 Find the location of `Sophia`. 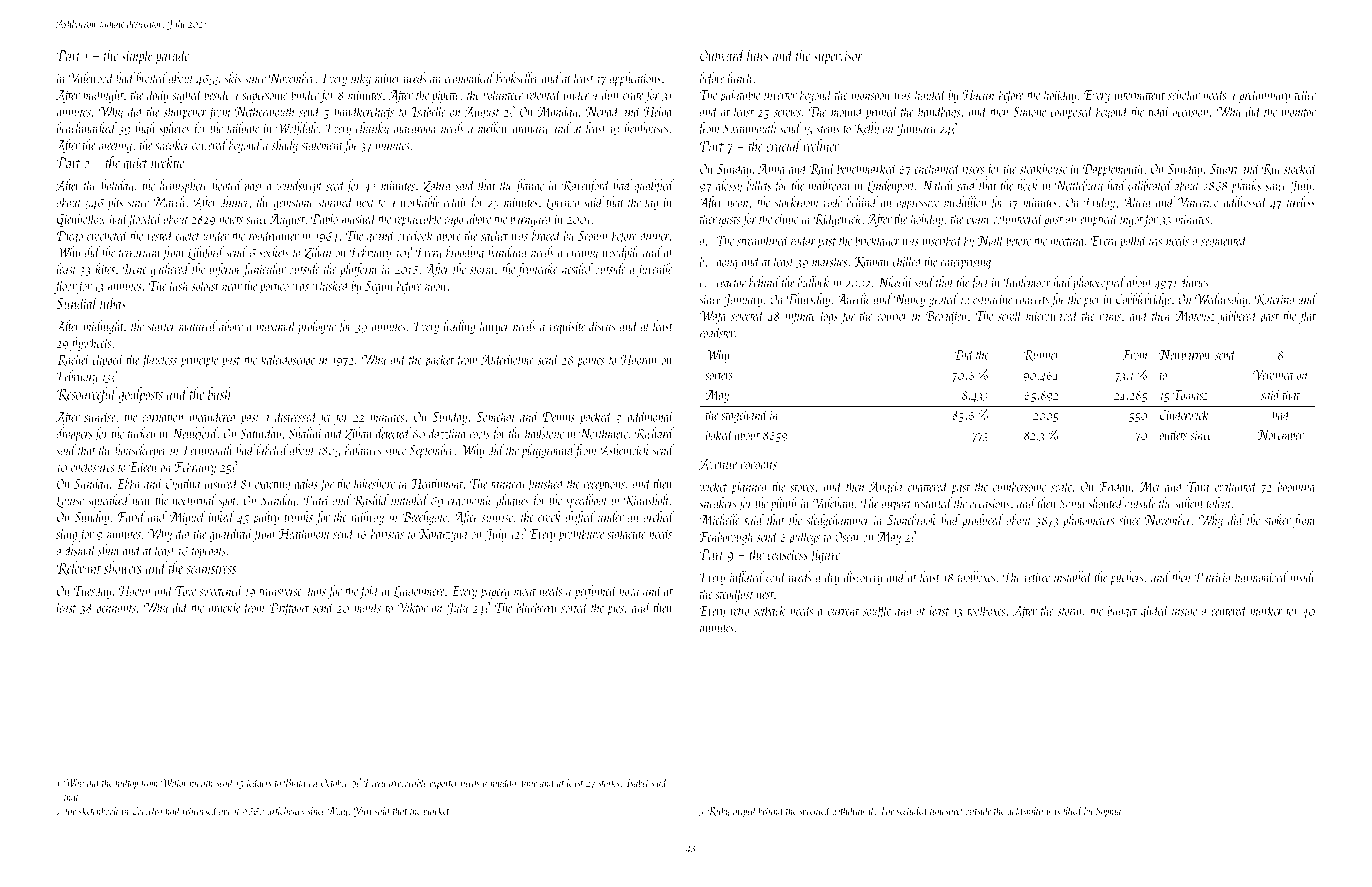

Sophia is located at coordinates (1108, 812).
